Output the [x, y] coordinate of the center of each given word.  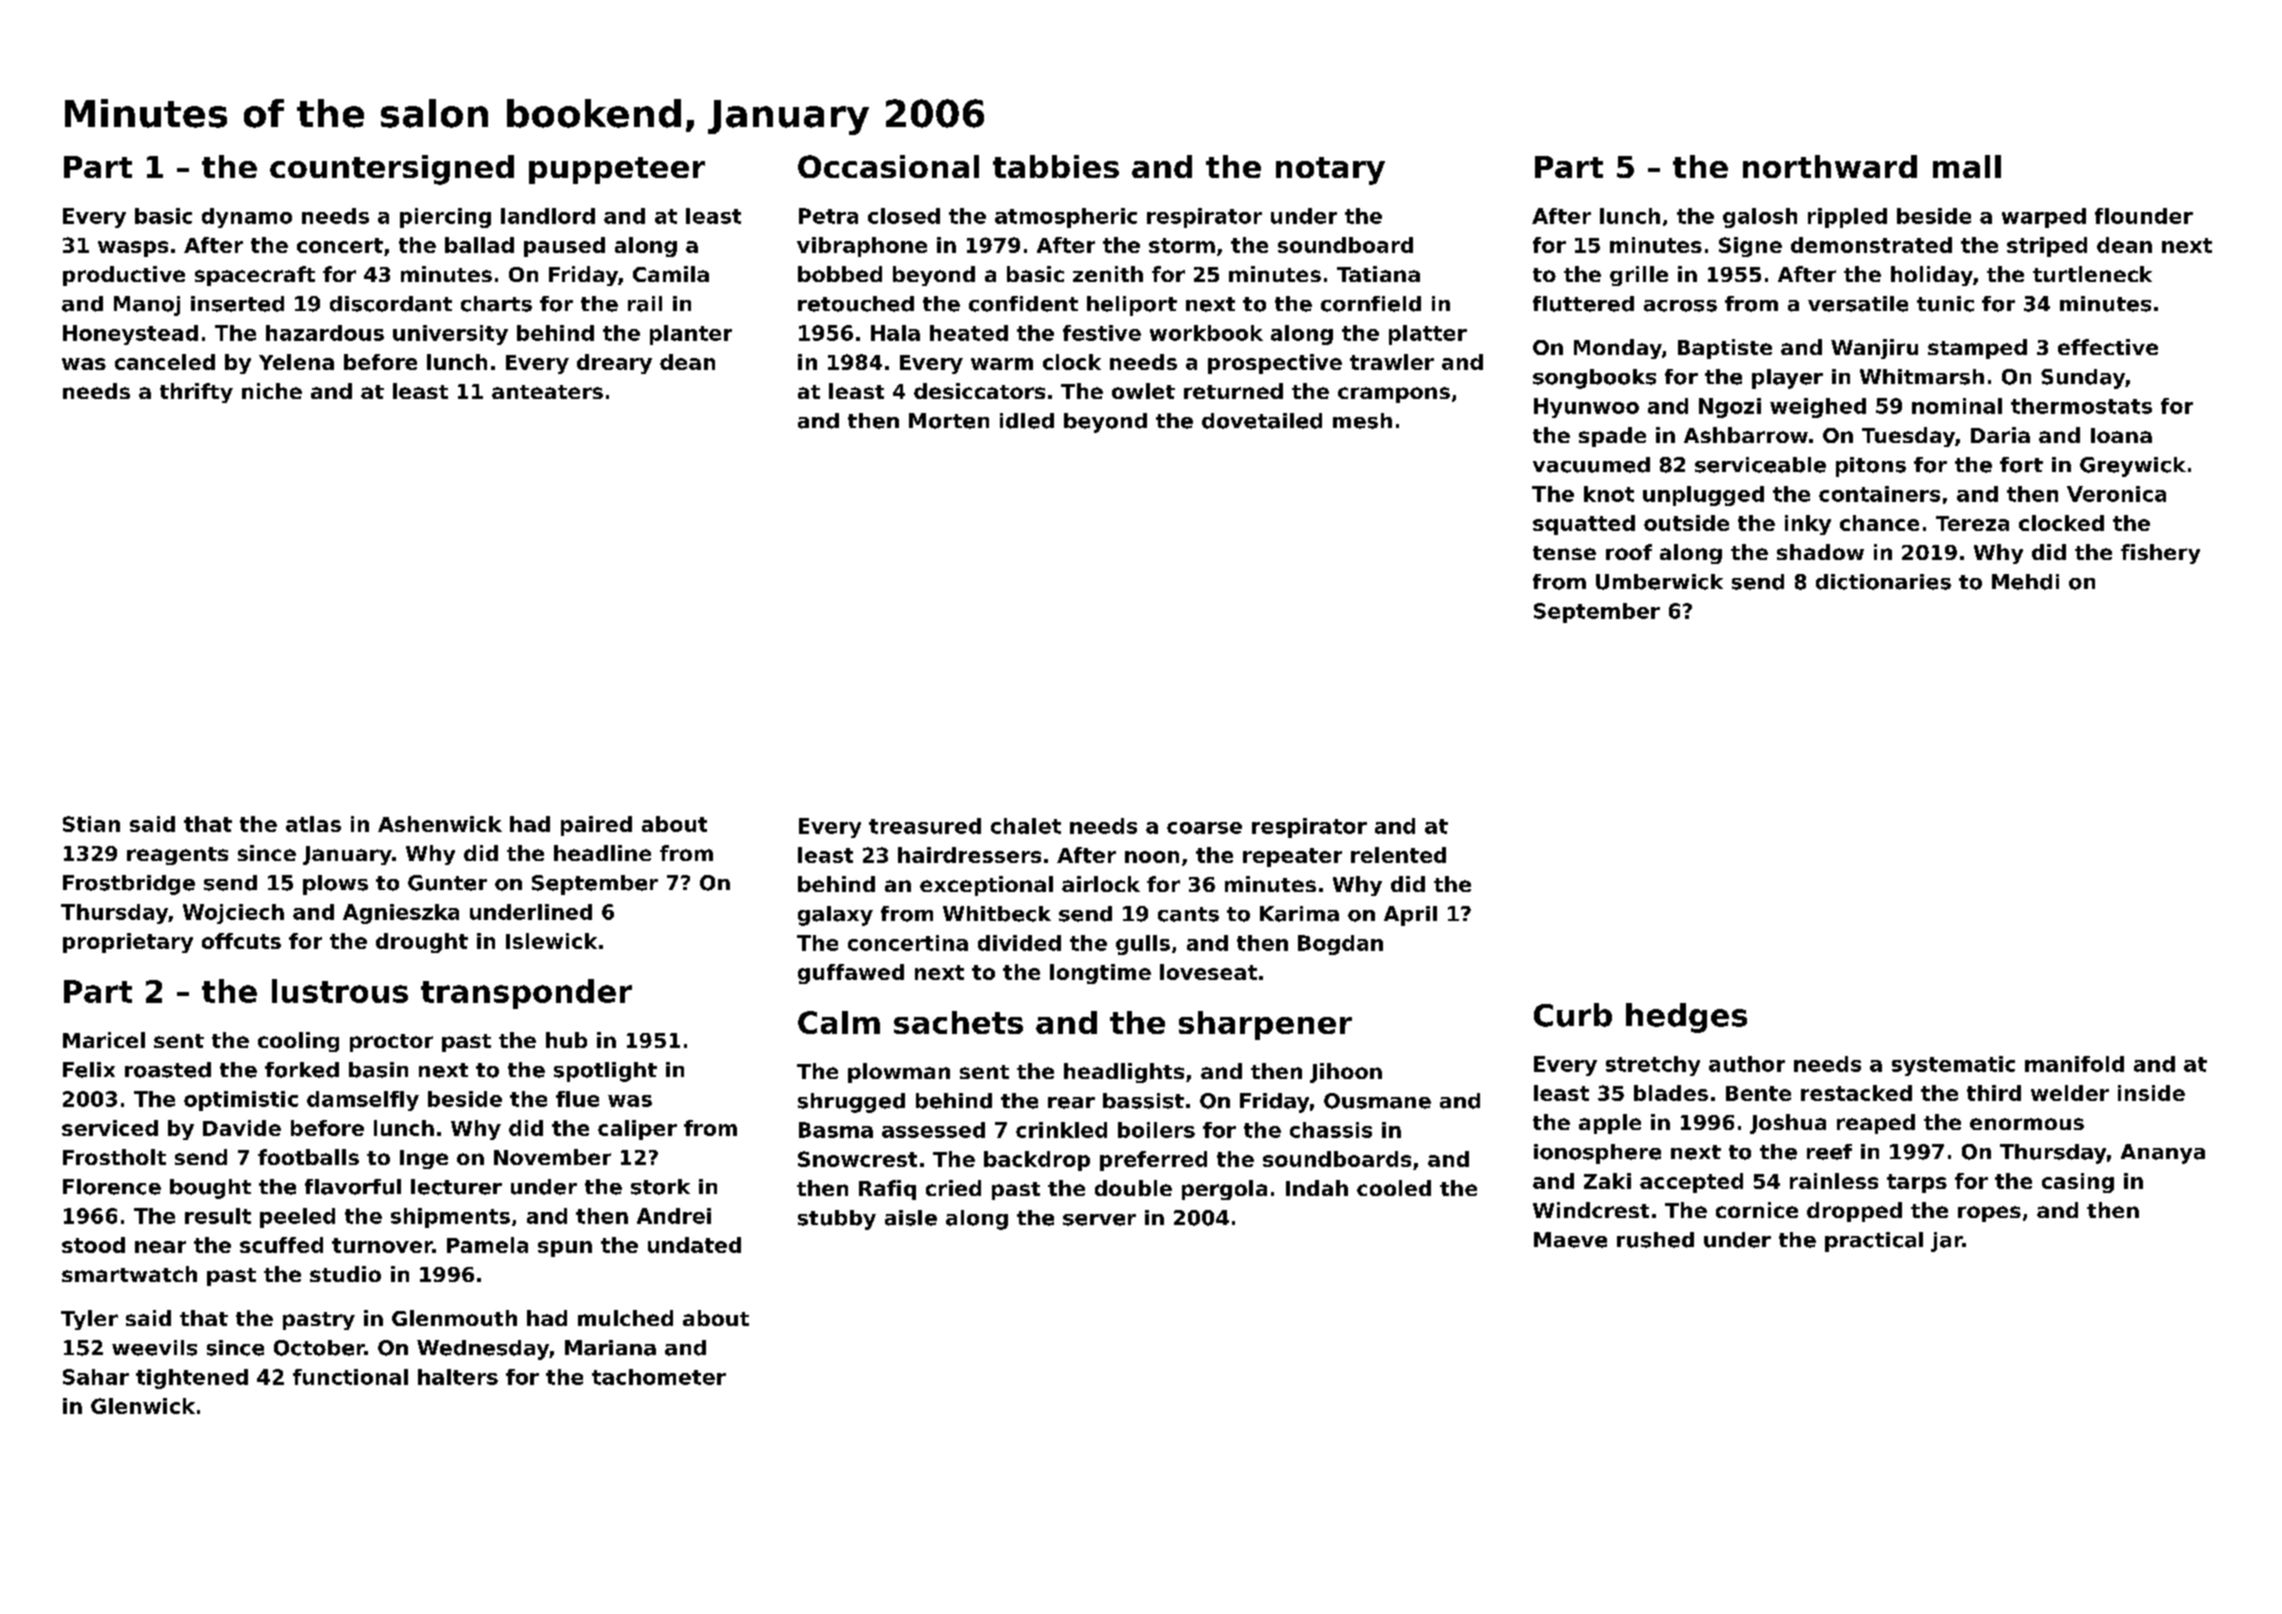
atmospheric [1066, 218]
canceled [165, 362]
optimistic [241, 1101]
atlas [313, 824]
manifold [2074, 1064]
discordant [391, 304]
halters [458, 1377]
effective [2108, 347]
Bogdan [1340, 945]
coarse [1204, 828]
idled [1027, 421]
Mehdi [2025, 582]
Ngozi [1730, 408]
